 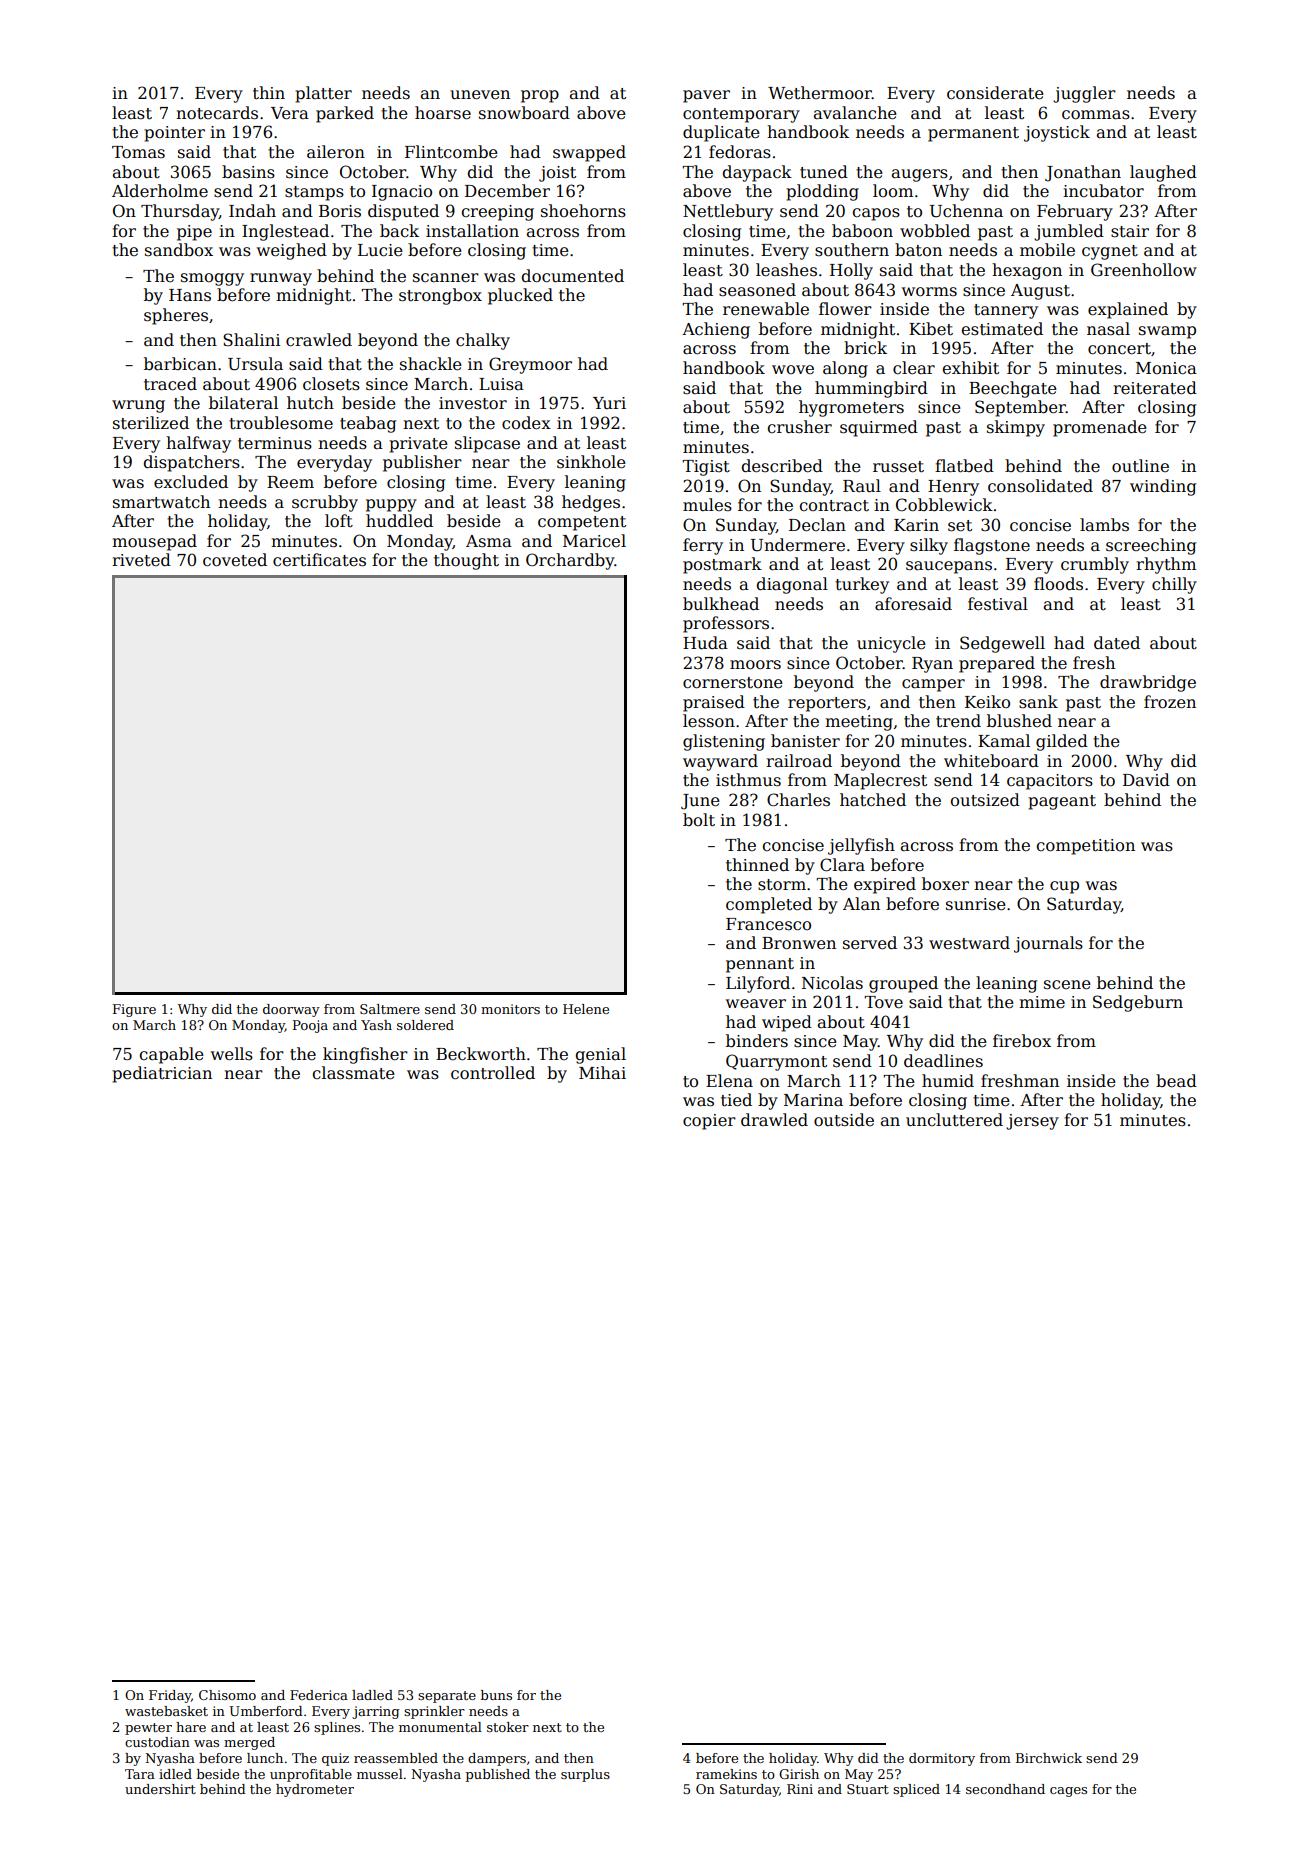 I want to click on westward, so click(x=969, y=943).
